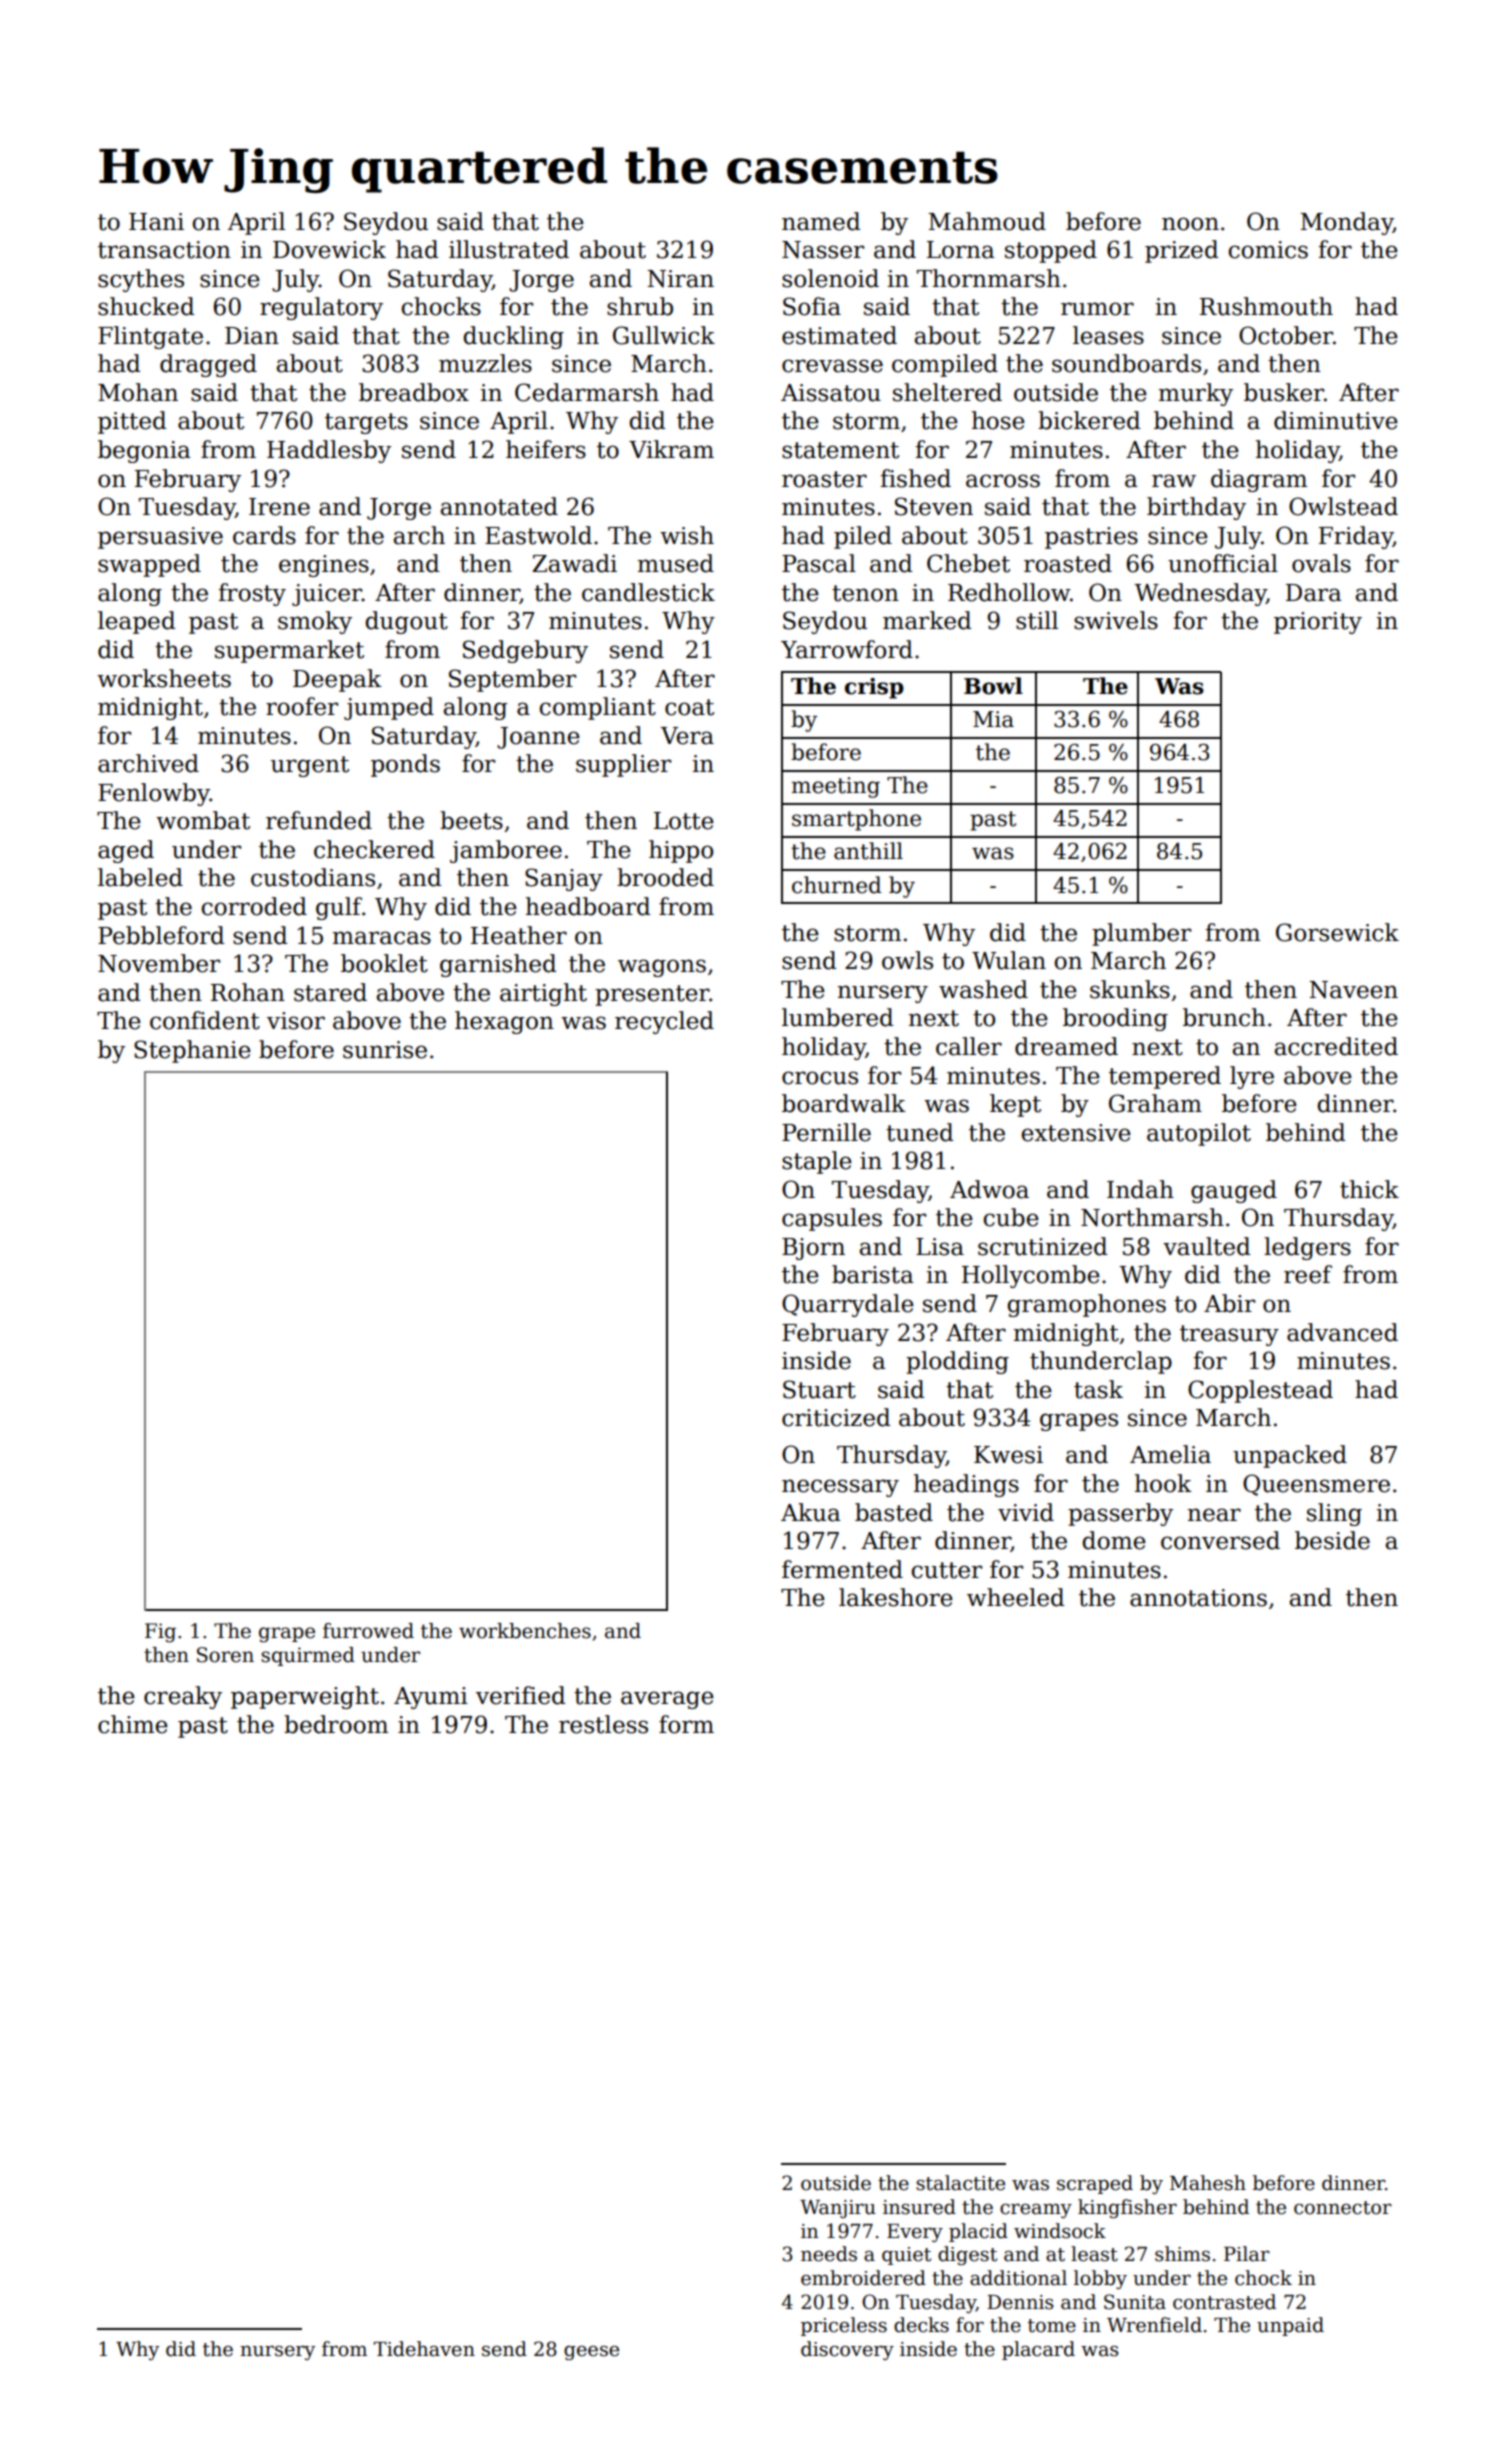 The image size is (1496, 2464). I want to click on breadbox, so click(414, 392).
